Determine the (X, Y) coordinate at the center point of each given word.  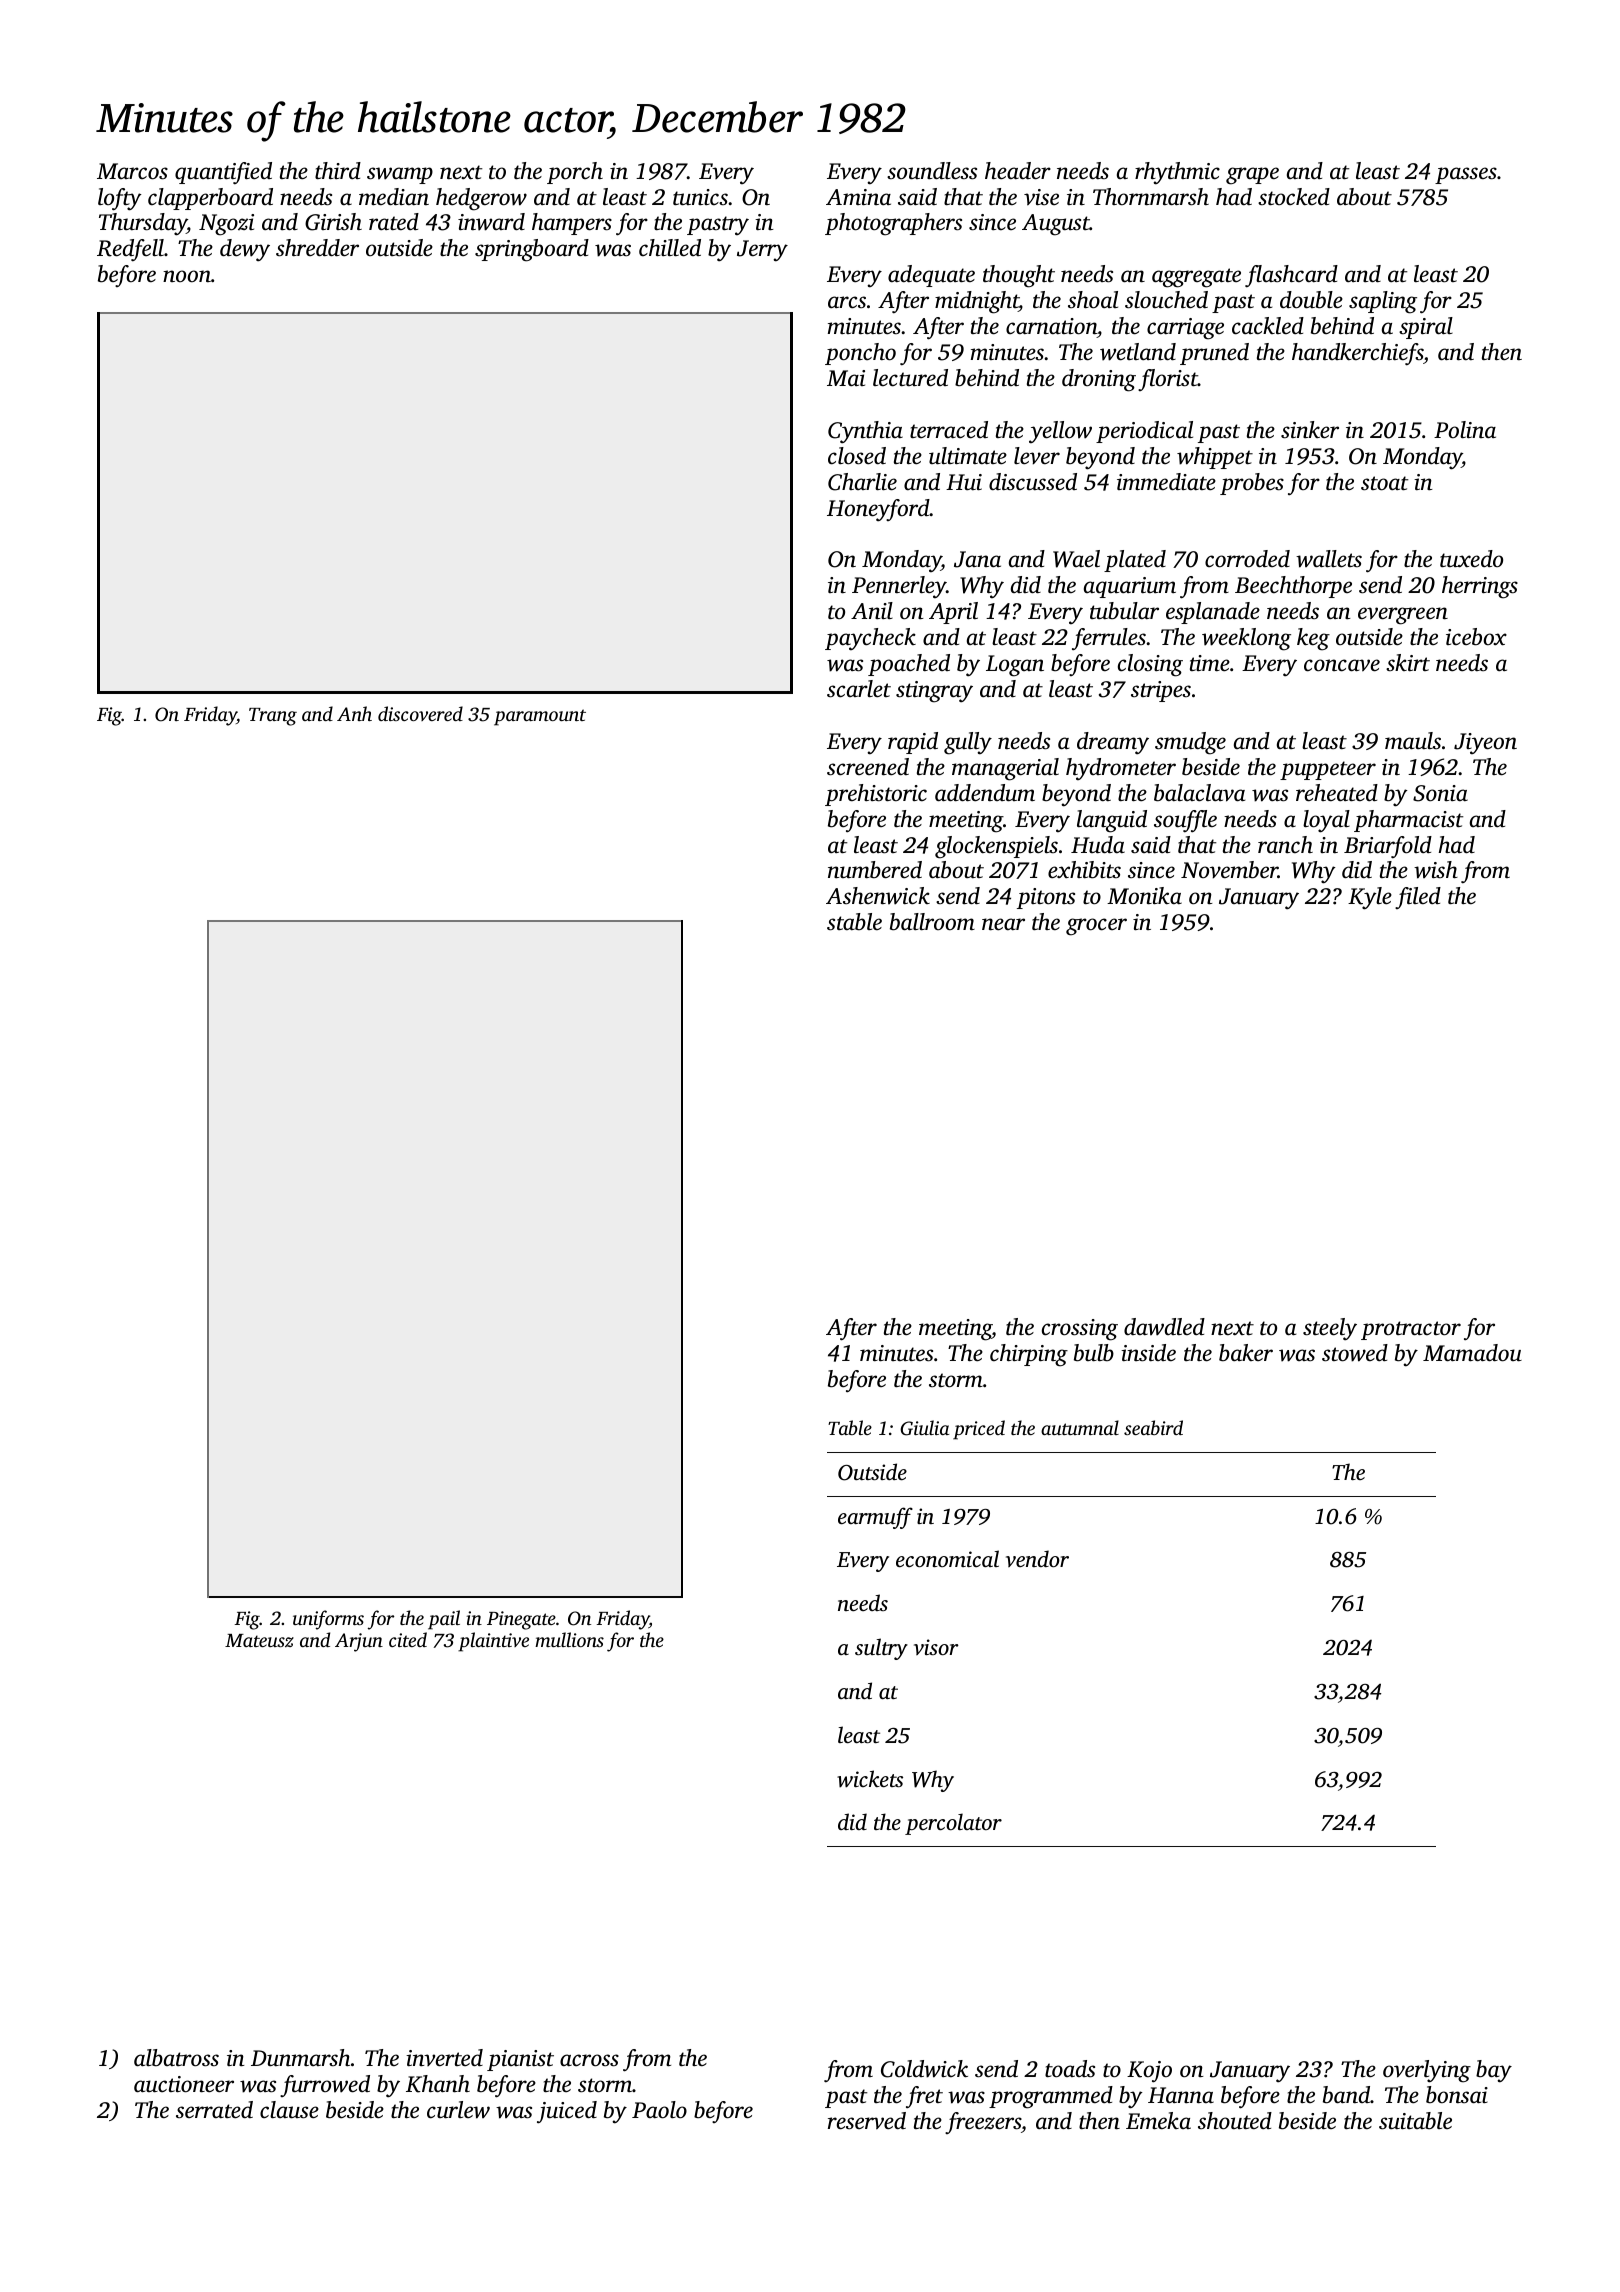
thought (1019, 276)
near (1003, 924)
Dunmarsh (300, 2058)
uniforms (328, 1620)
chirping (1029, 1355)
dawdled (1164, 1327)
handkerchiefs (1358, 354)
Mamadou (1472, 1353)
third (338, 170)
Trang (273, 717)
